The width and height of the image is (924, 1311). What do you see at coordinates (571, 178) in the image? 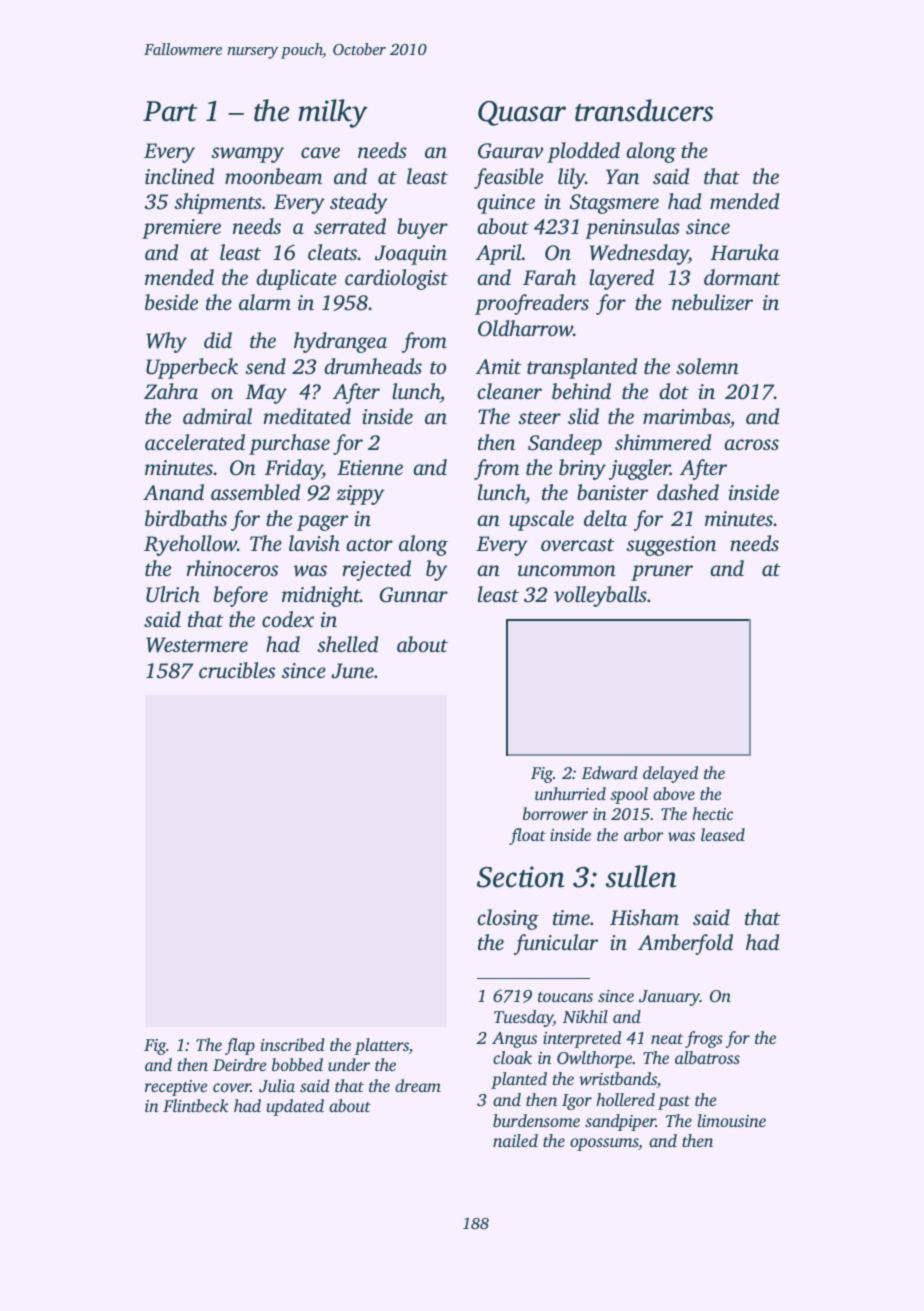
I see `lily` at bounding box center [571, 178].
